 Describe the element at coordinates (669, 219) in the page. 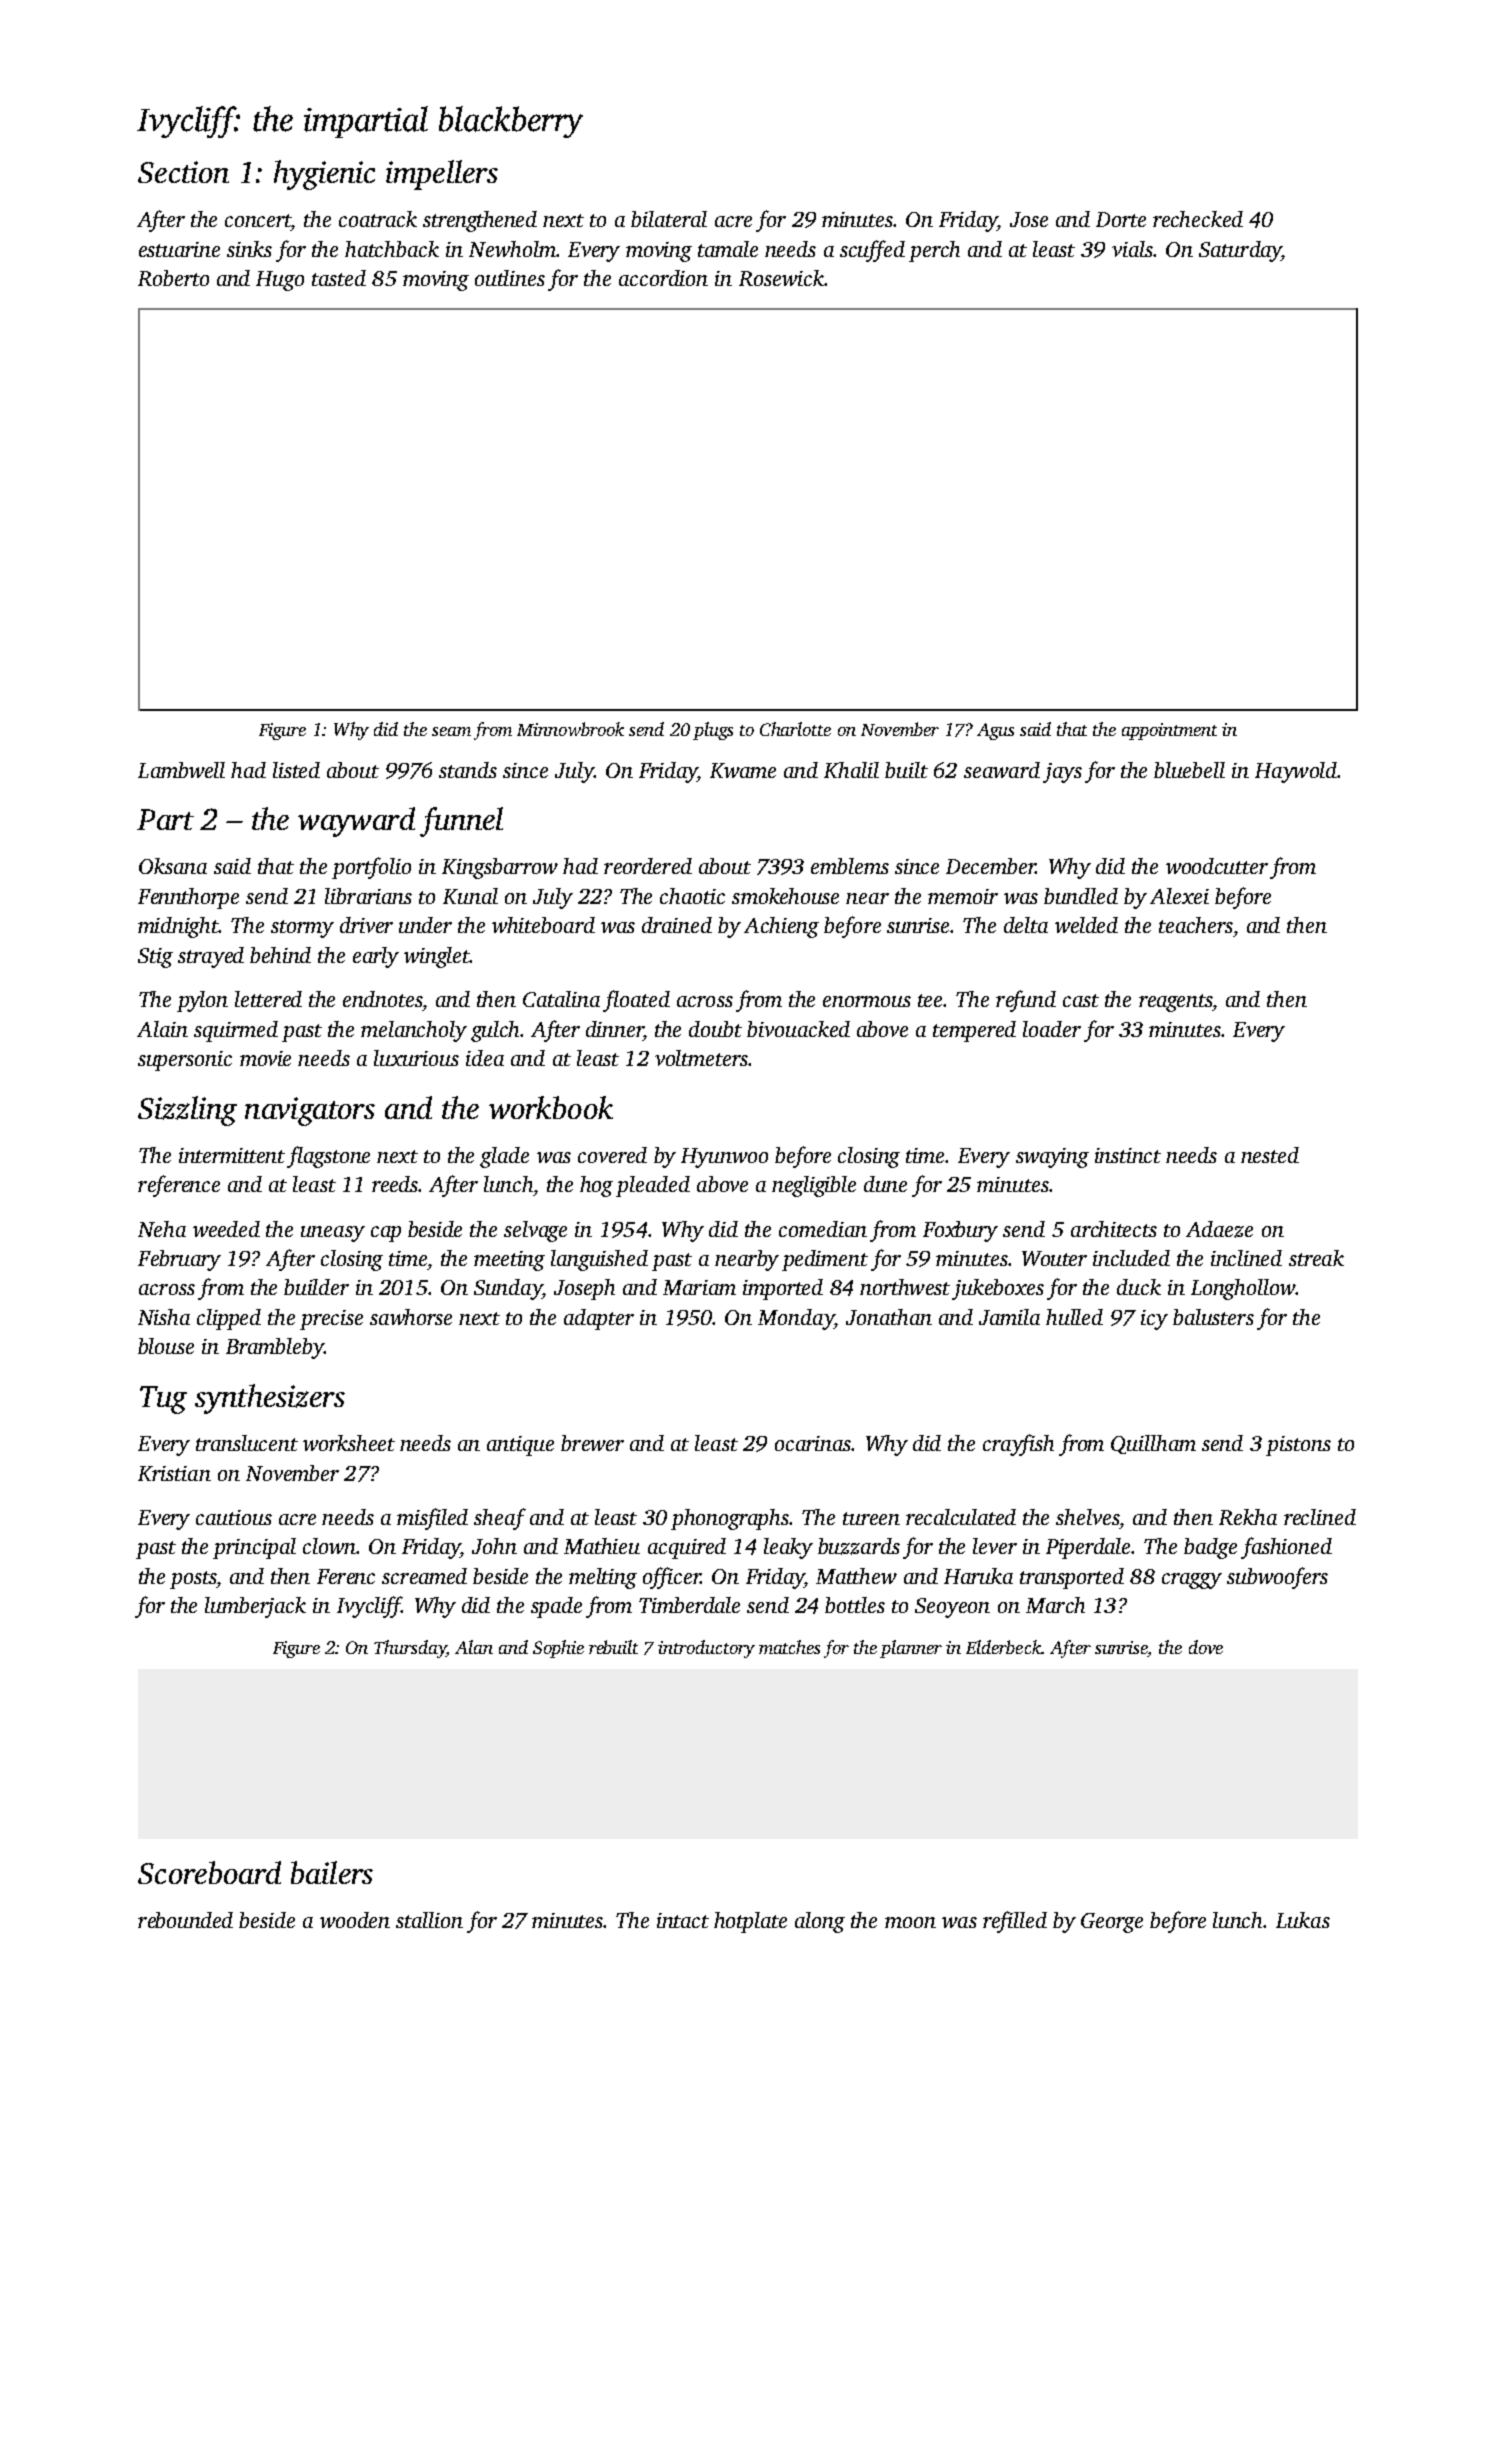

I see `bilateral` at that location.
